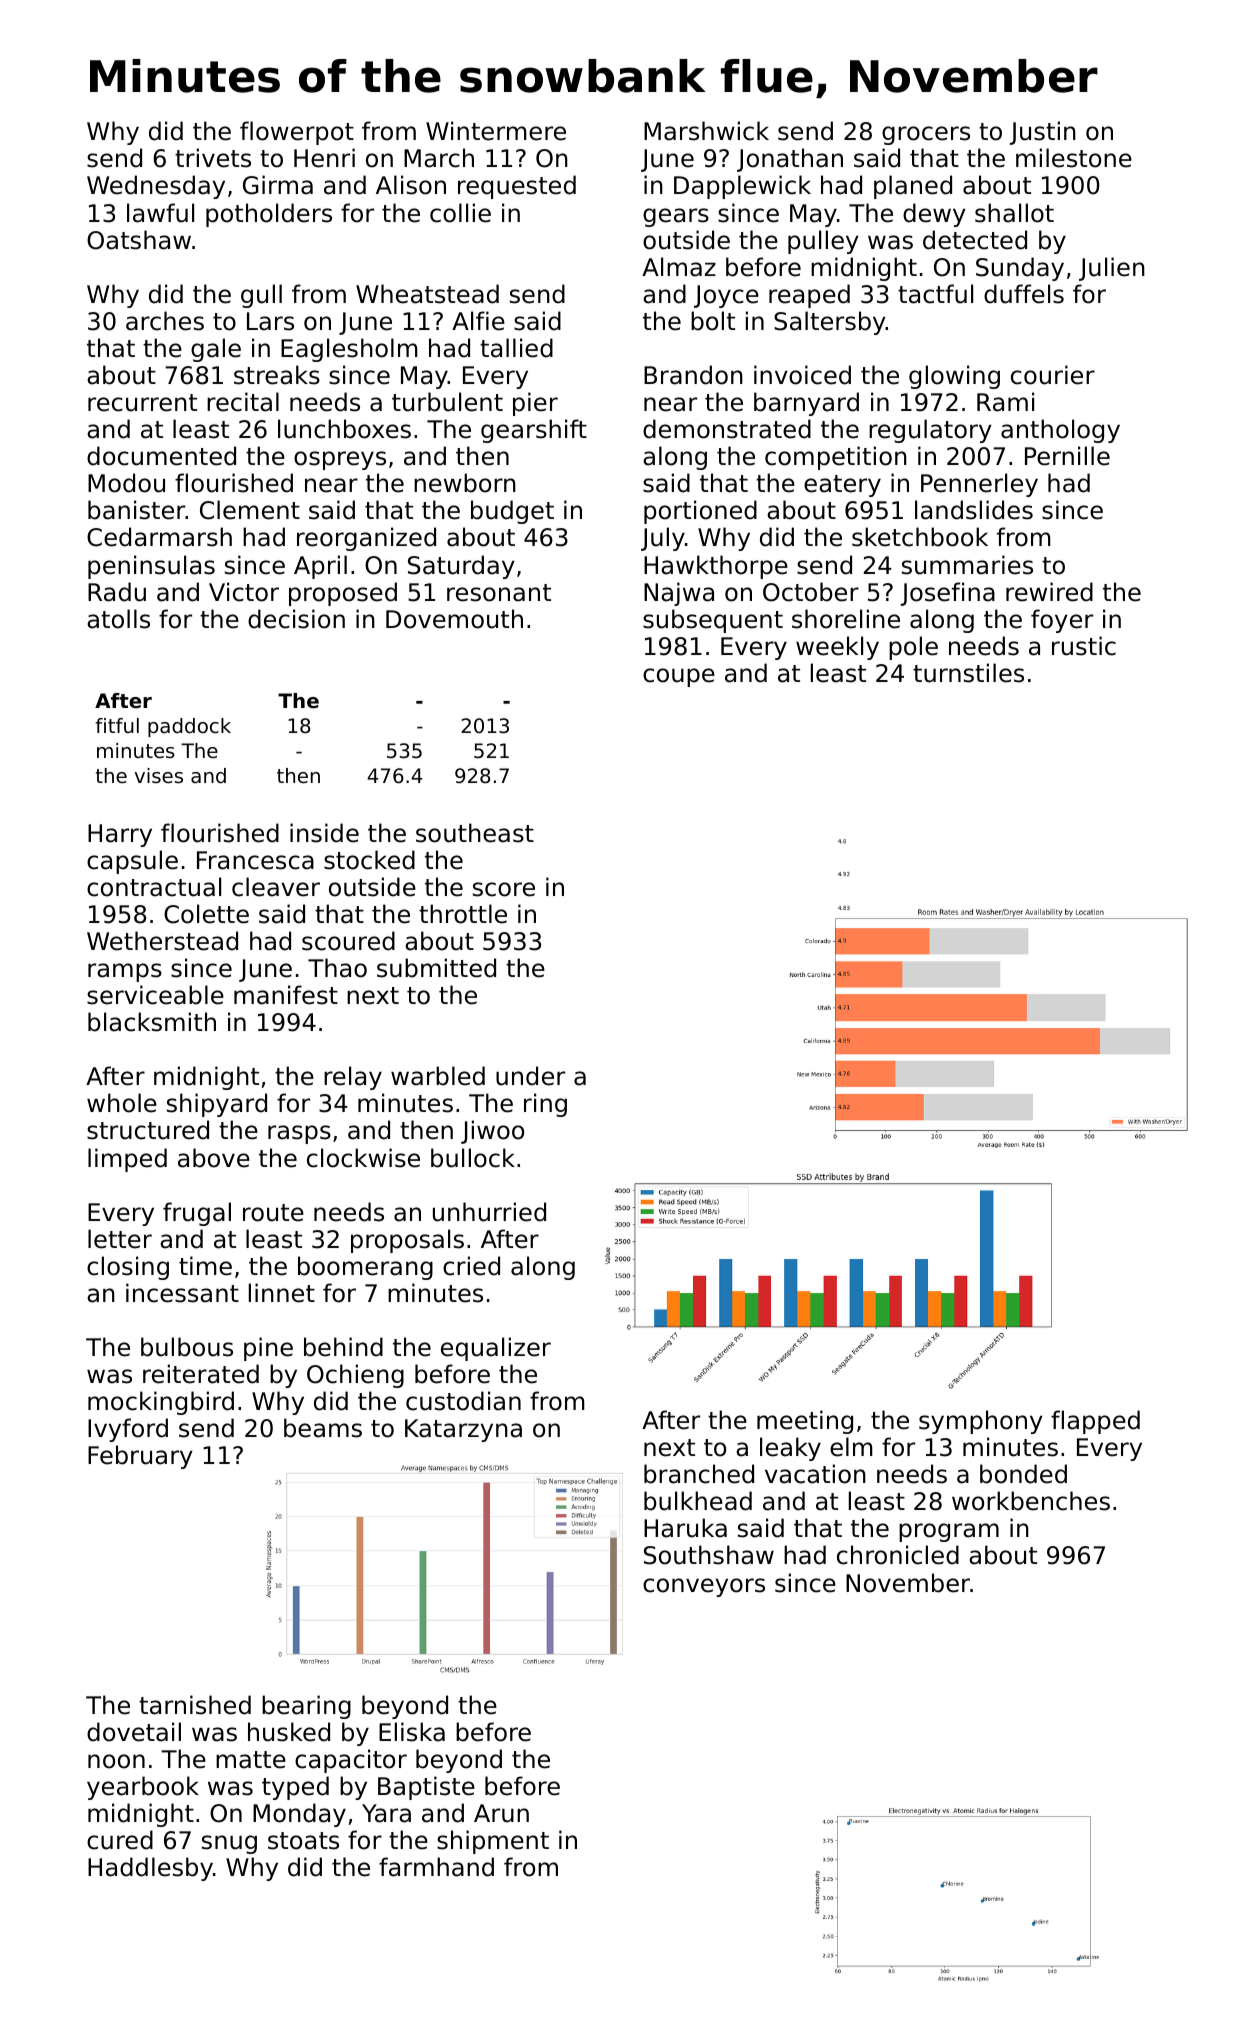  I want to click on Yara, so click(386, 1813).
